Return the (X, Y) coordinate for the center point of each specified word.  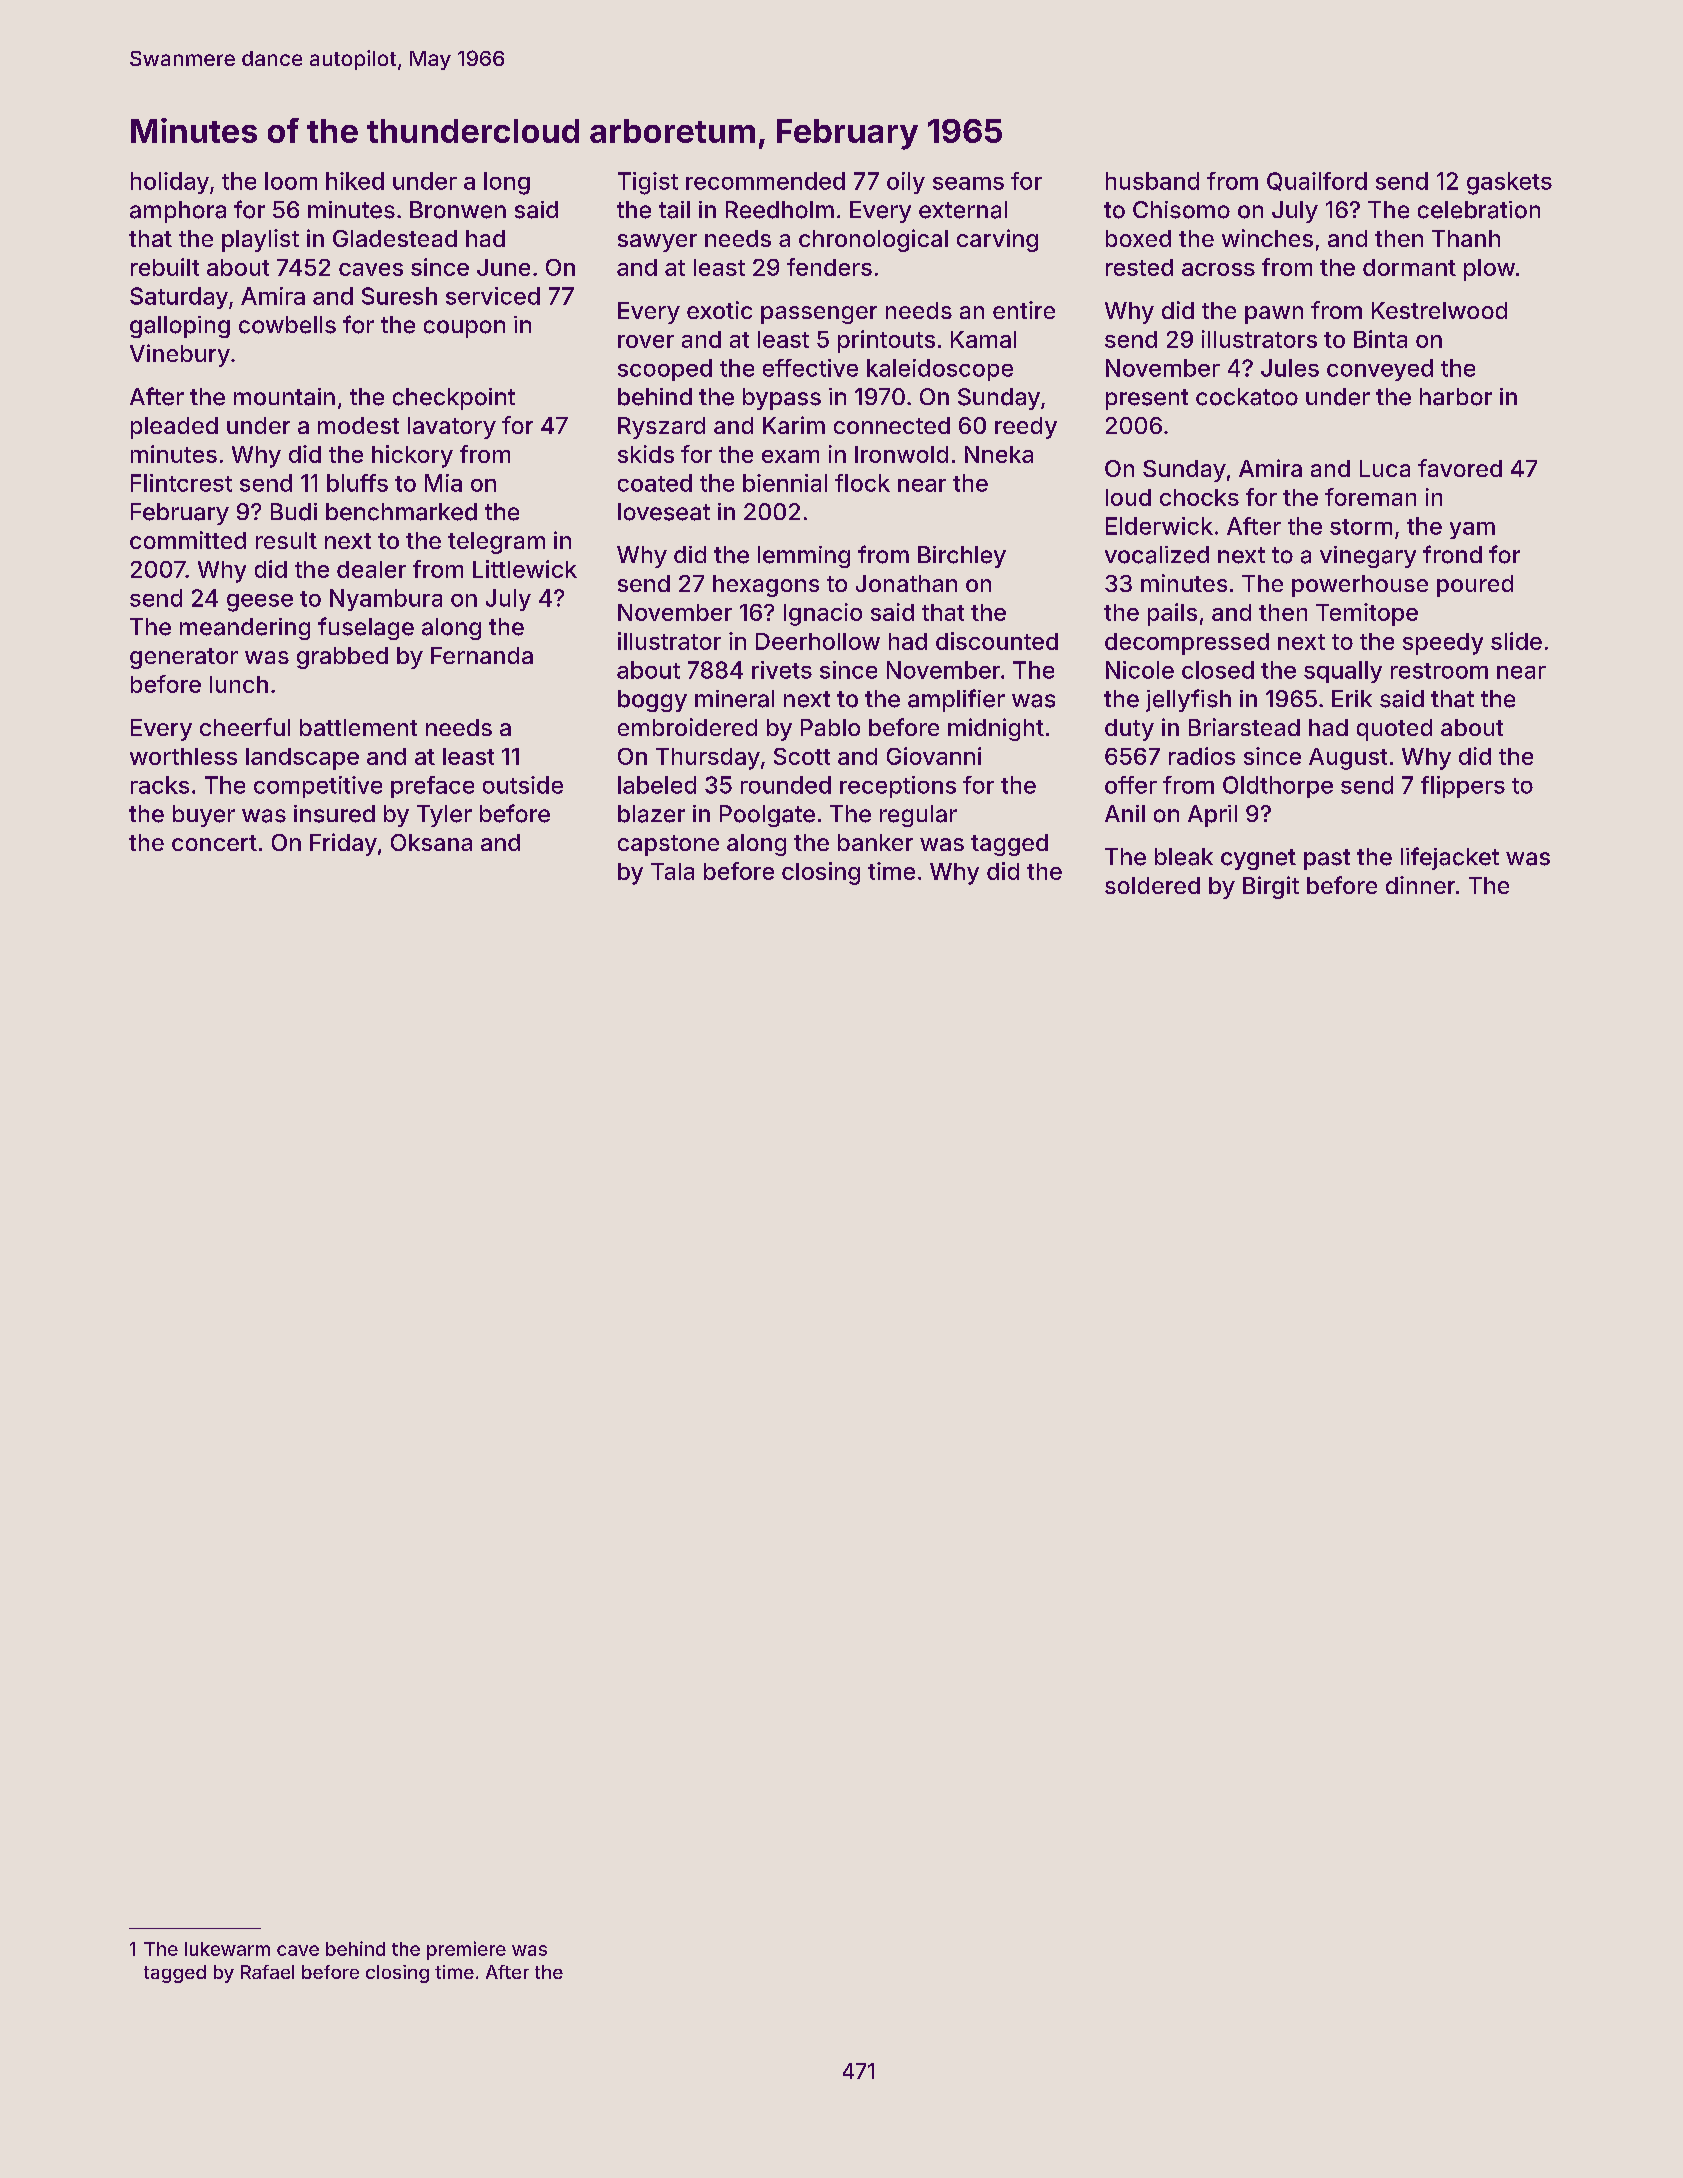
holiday (170, 183)
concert (214, 843)
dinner (1420, 885)
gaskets (1509, 183)
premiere (466, 1950)
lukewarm (227, 1949)
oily (906, 183)
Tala (672, 871)
